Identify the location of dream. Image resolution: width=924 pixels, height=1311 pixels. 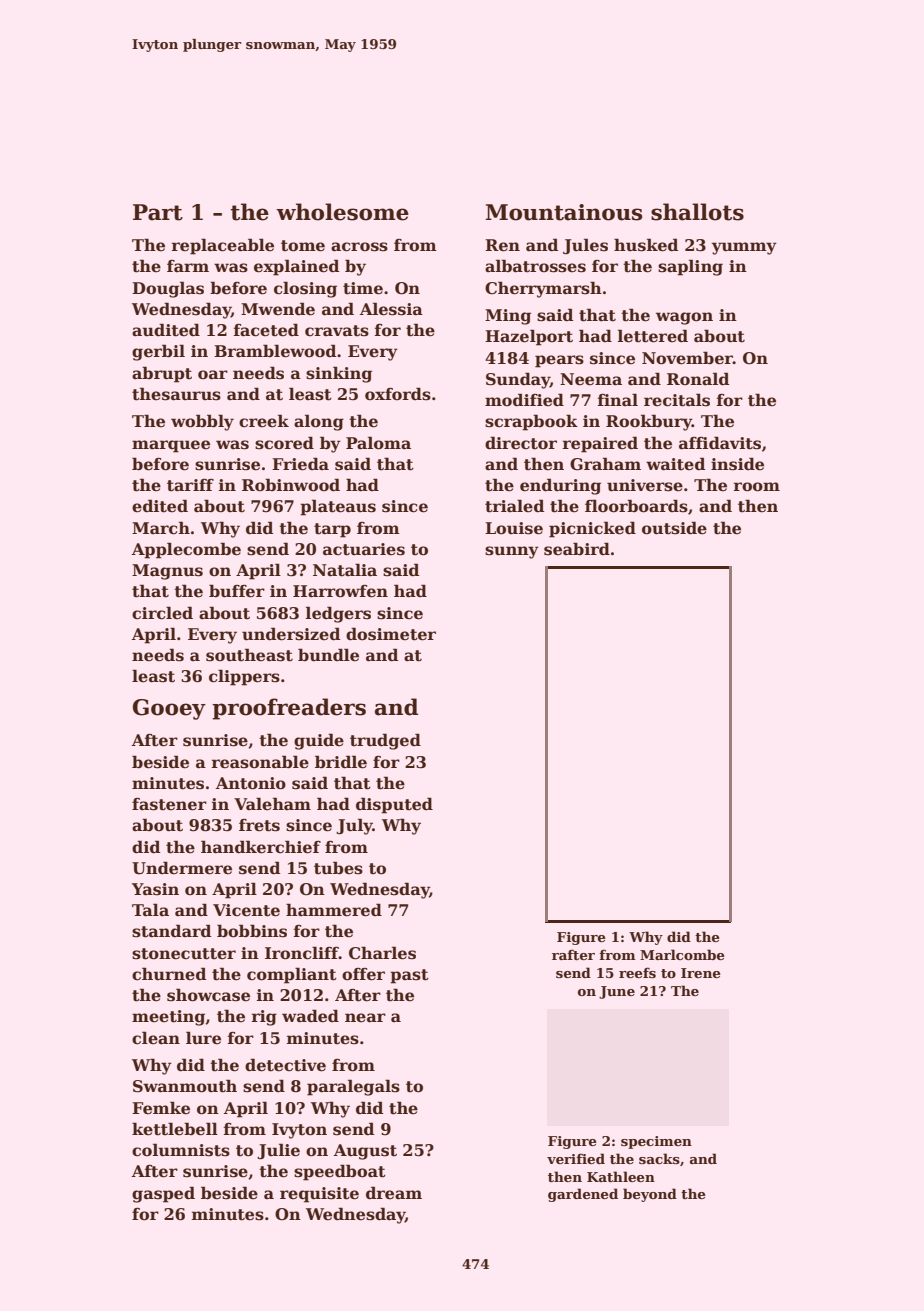
(394, 1193).
